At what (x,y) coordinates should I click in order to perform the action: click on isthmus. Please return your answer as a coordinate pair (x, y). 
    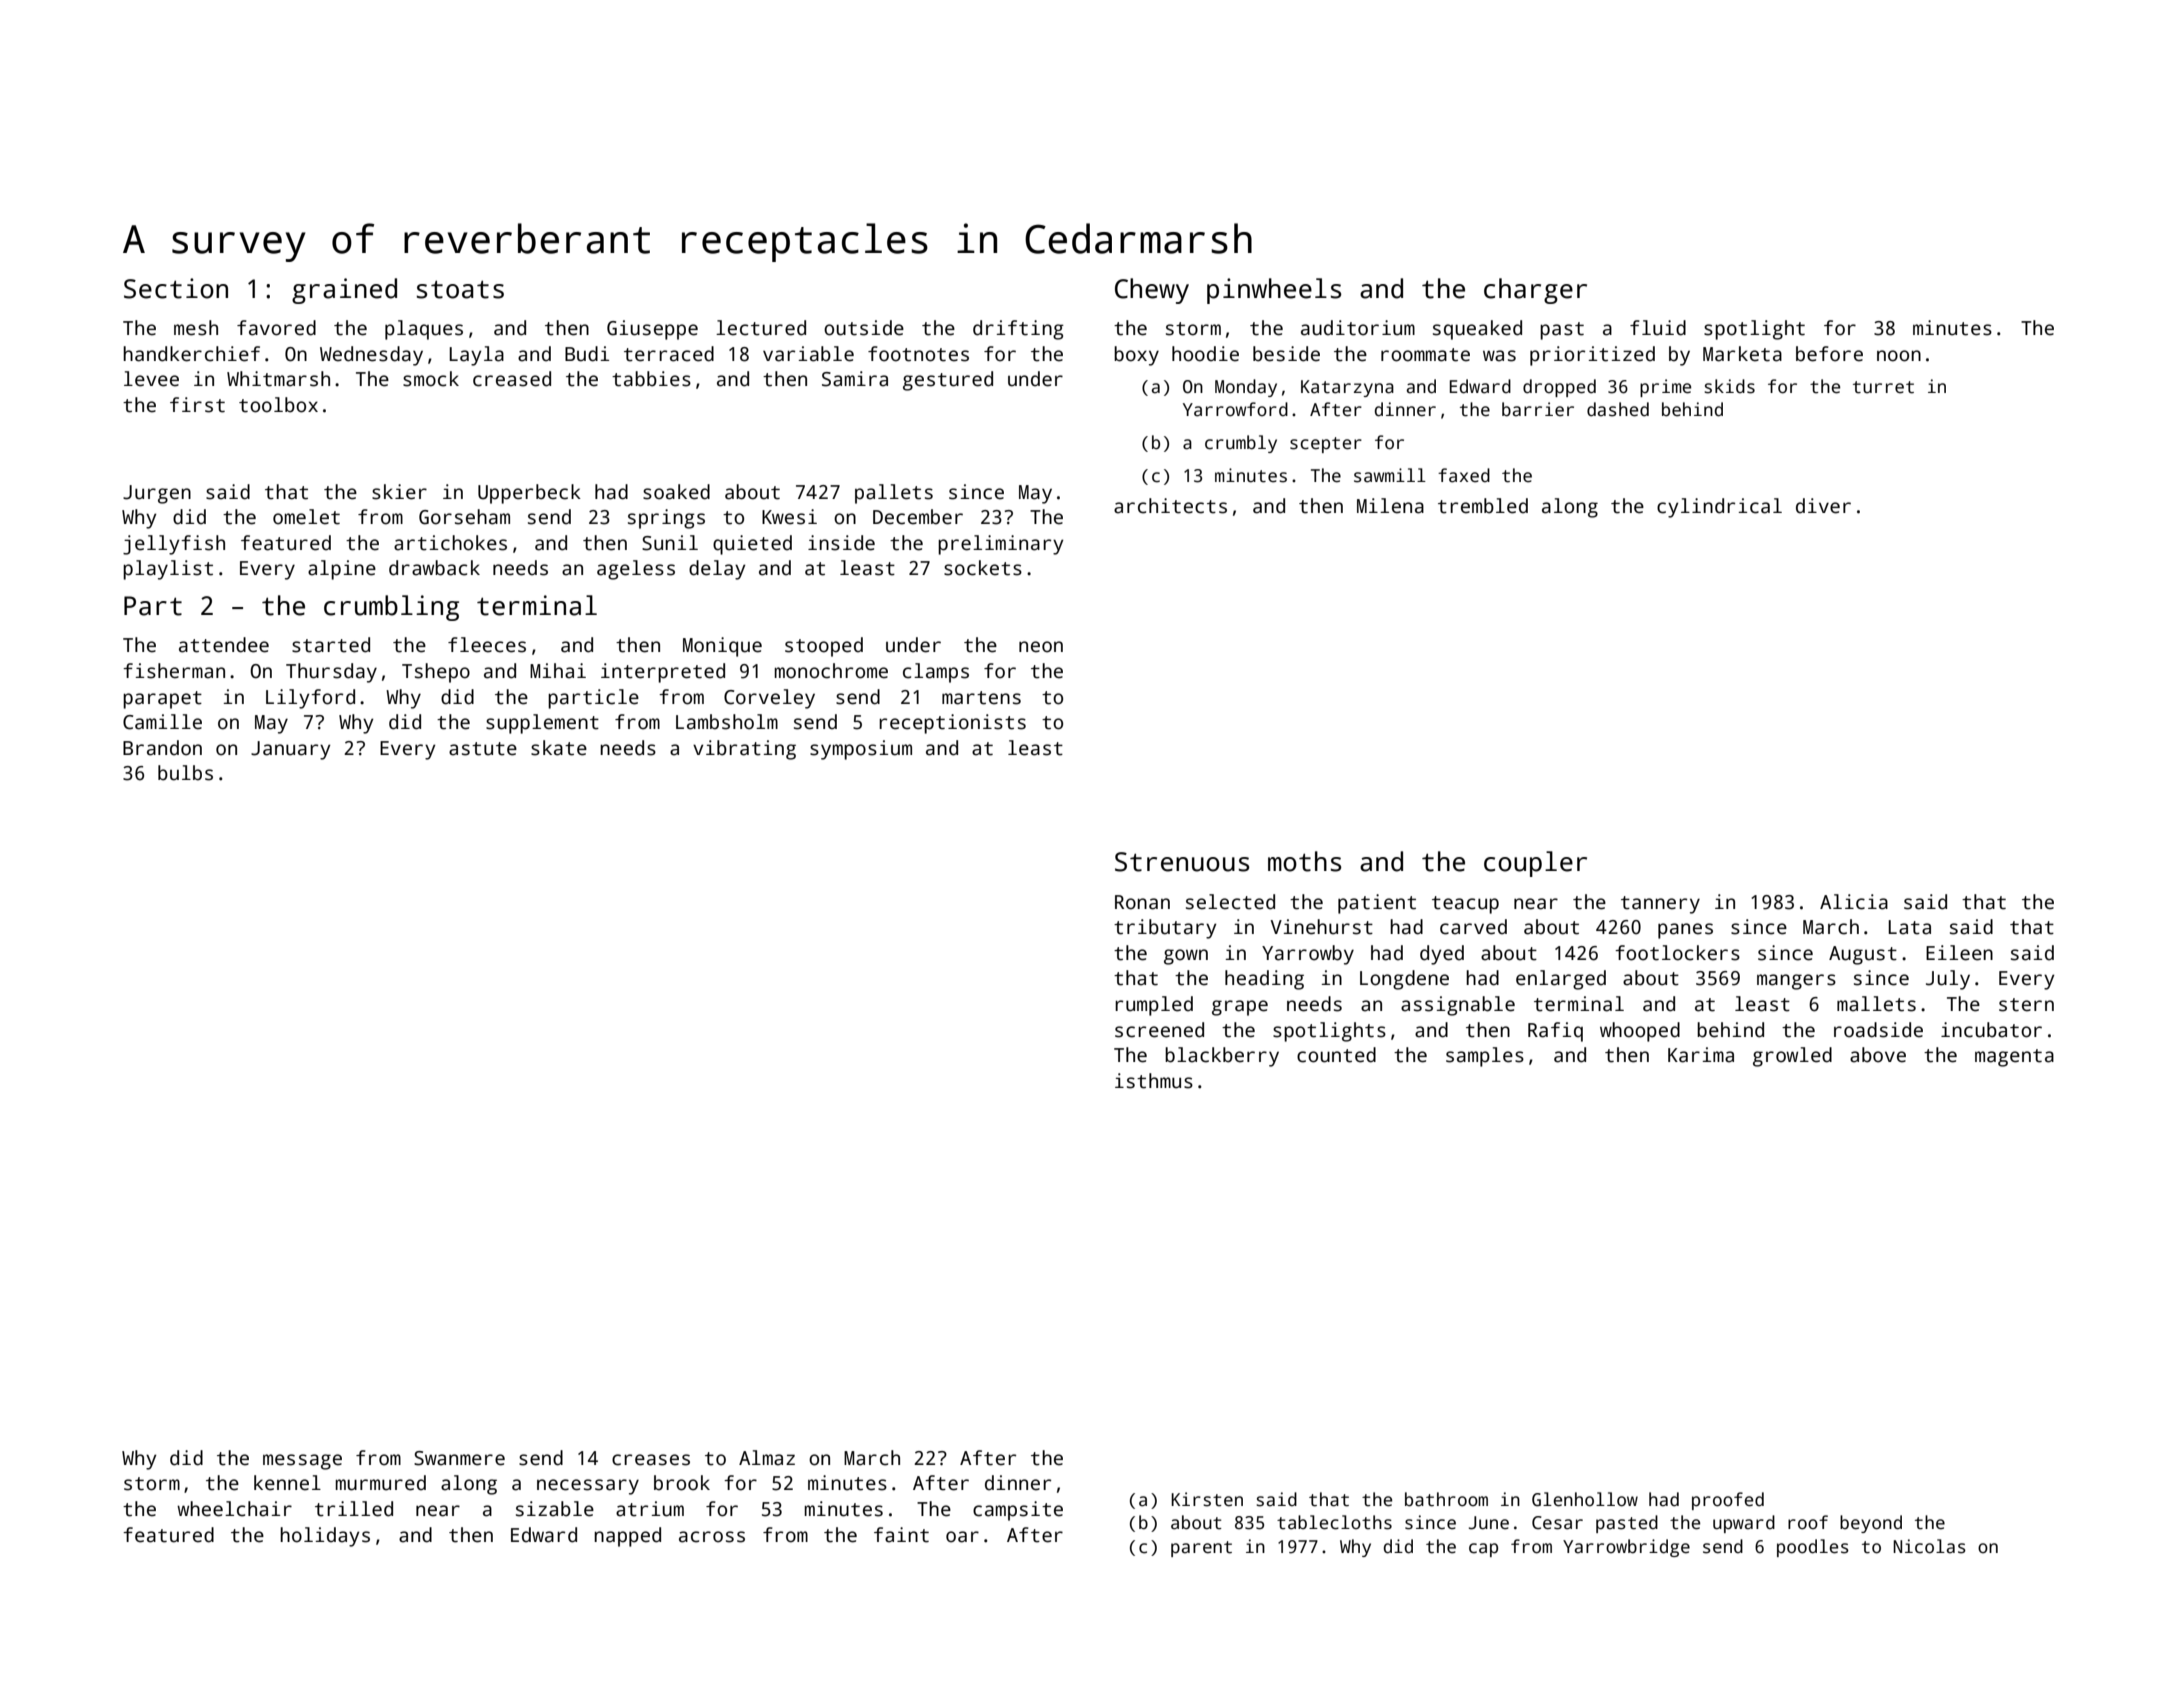
    Looking at the image, I should click on (1154, 1081).
